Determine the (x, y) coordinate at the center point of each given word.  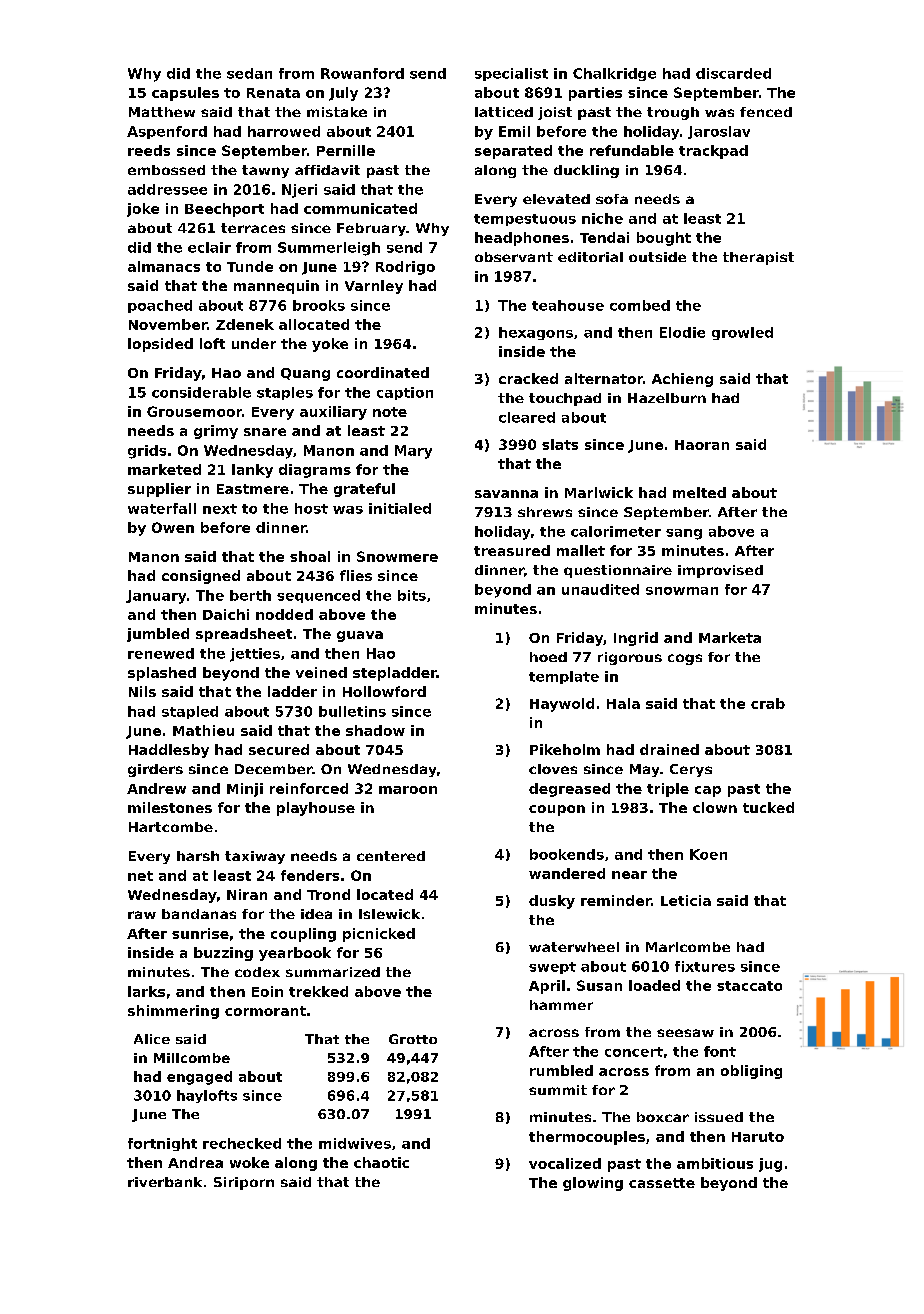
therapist (758, 258)
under (254, 343)
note (390, 412)
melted (699, 492)
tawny (265, 171)
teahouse (568, 305)
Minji (245, 790)
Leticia (686, 900)
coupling (303, 935)
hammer (561, 1005)
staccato (749, 986)
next (220, 509)
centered (391, 856)
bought (664, 239)
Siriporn (244, 1183)
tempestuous (525, 220)
